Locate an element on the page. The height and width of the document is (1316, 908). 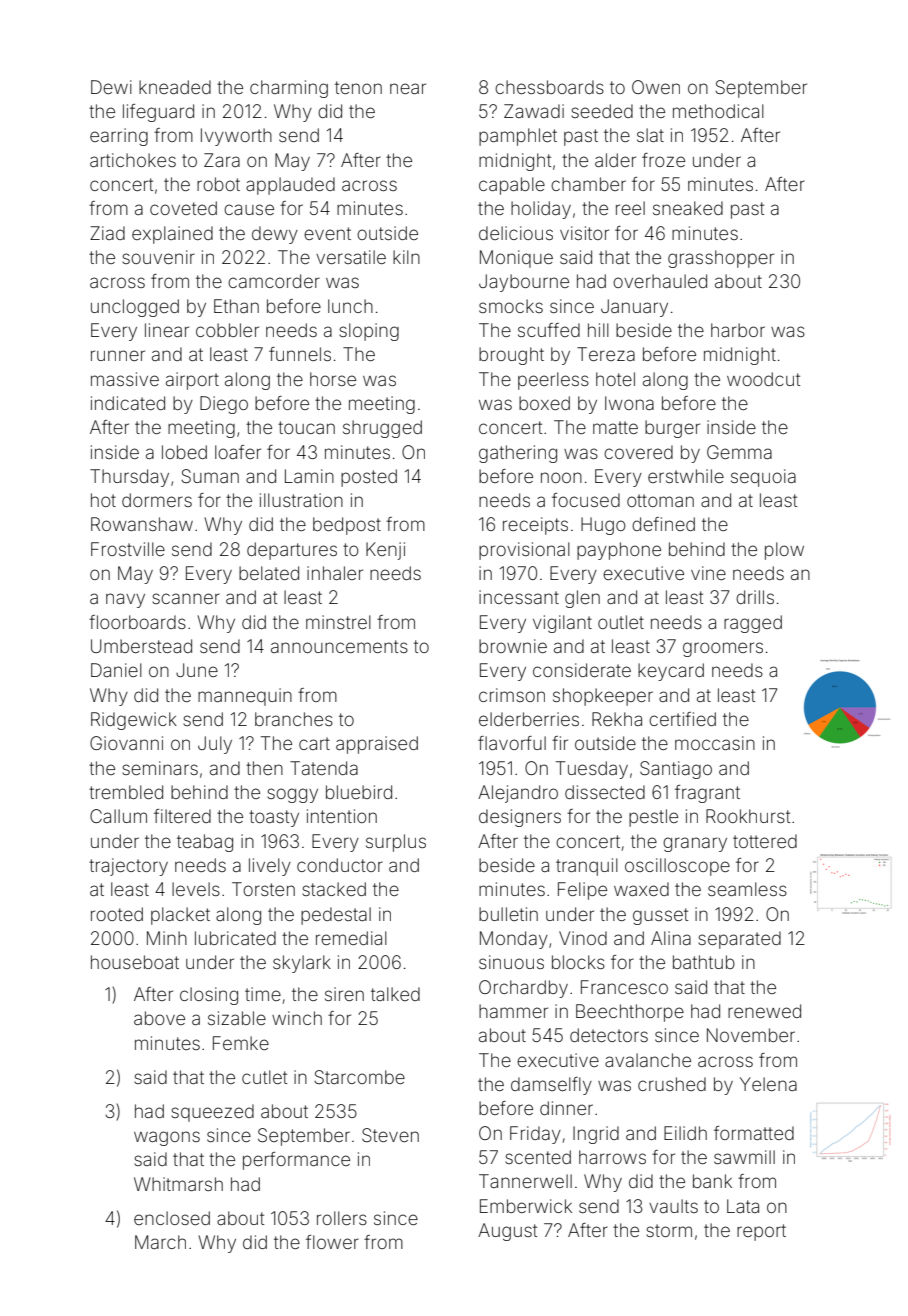
burger is located at coordinates (672, 429).
